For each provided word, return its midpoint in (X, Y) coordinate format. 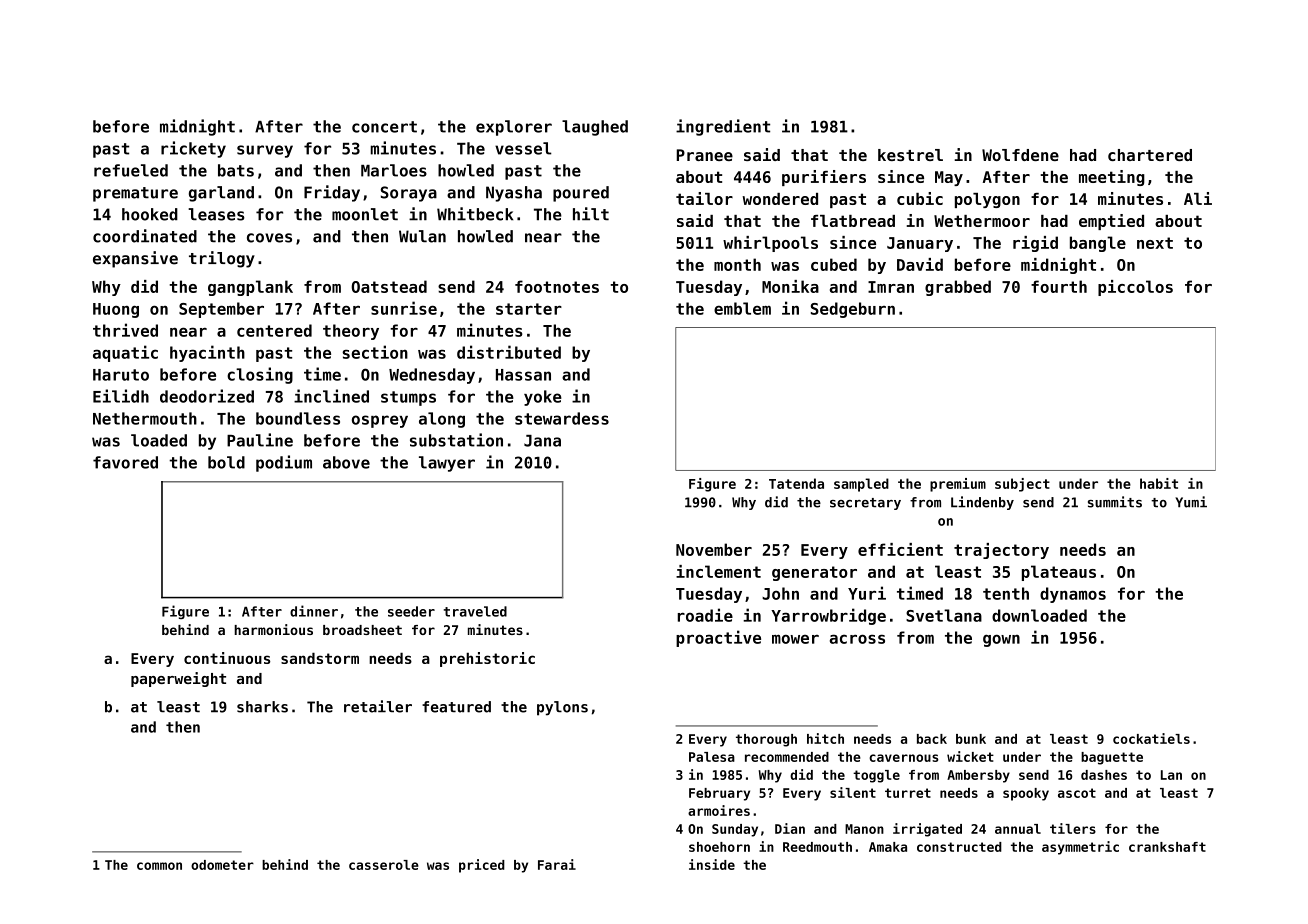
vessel (523, 148)
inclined (331, 396)
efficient (900, 549)
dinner (314, 611)
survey (265, 151)
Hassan (523, 375)
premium (958, 485)
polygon (987, 200)
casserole (384, 865)
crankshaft (1167, 847)
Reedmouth (817, 847)
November (714, 549)
